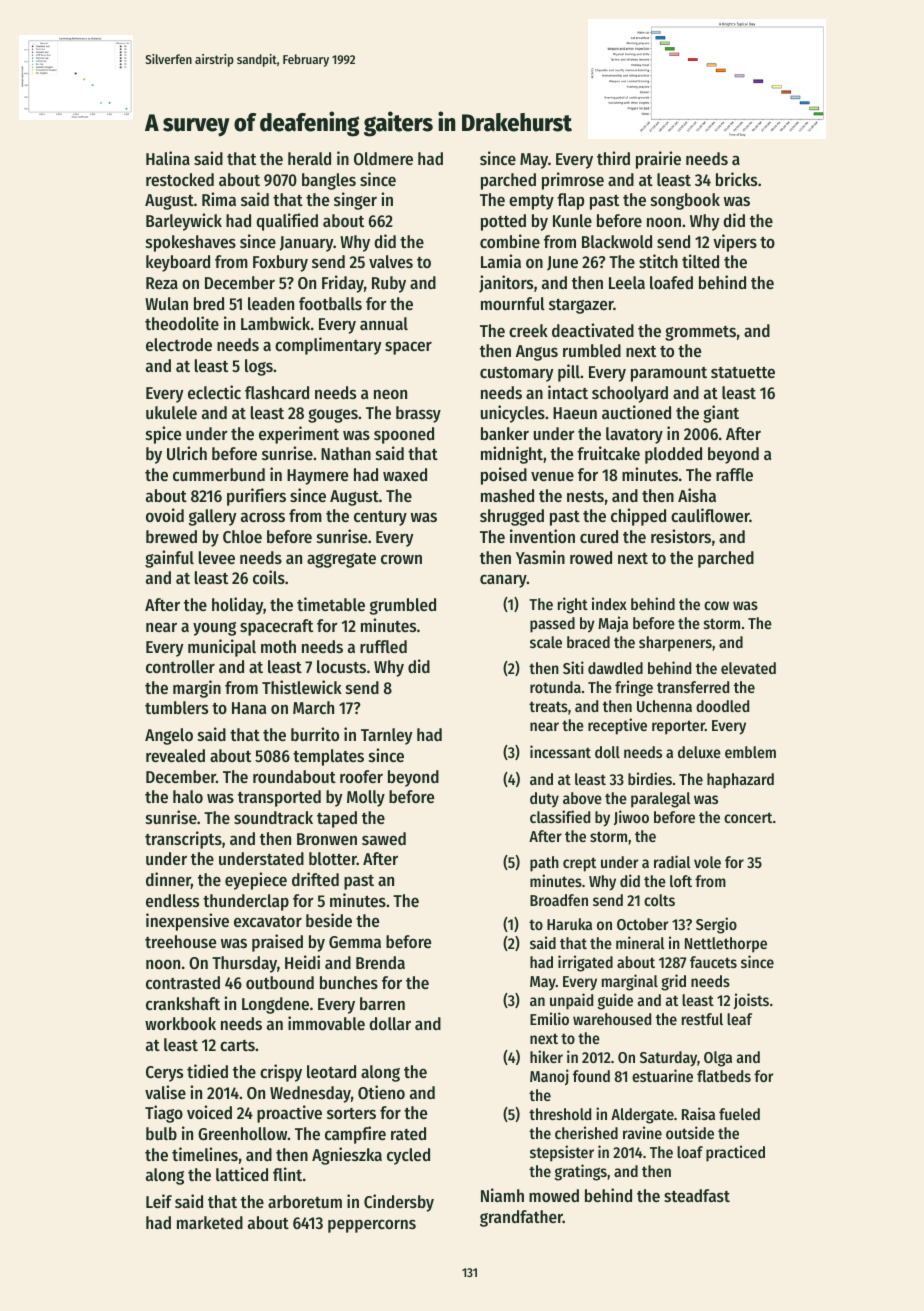 This screenshot has width=924, height=1311. What do you see at coordinates (504, 476) in the screenshot?
I see `poised` at bounding box center [504, 476].
